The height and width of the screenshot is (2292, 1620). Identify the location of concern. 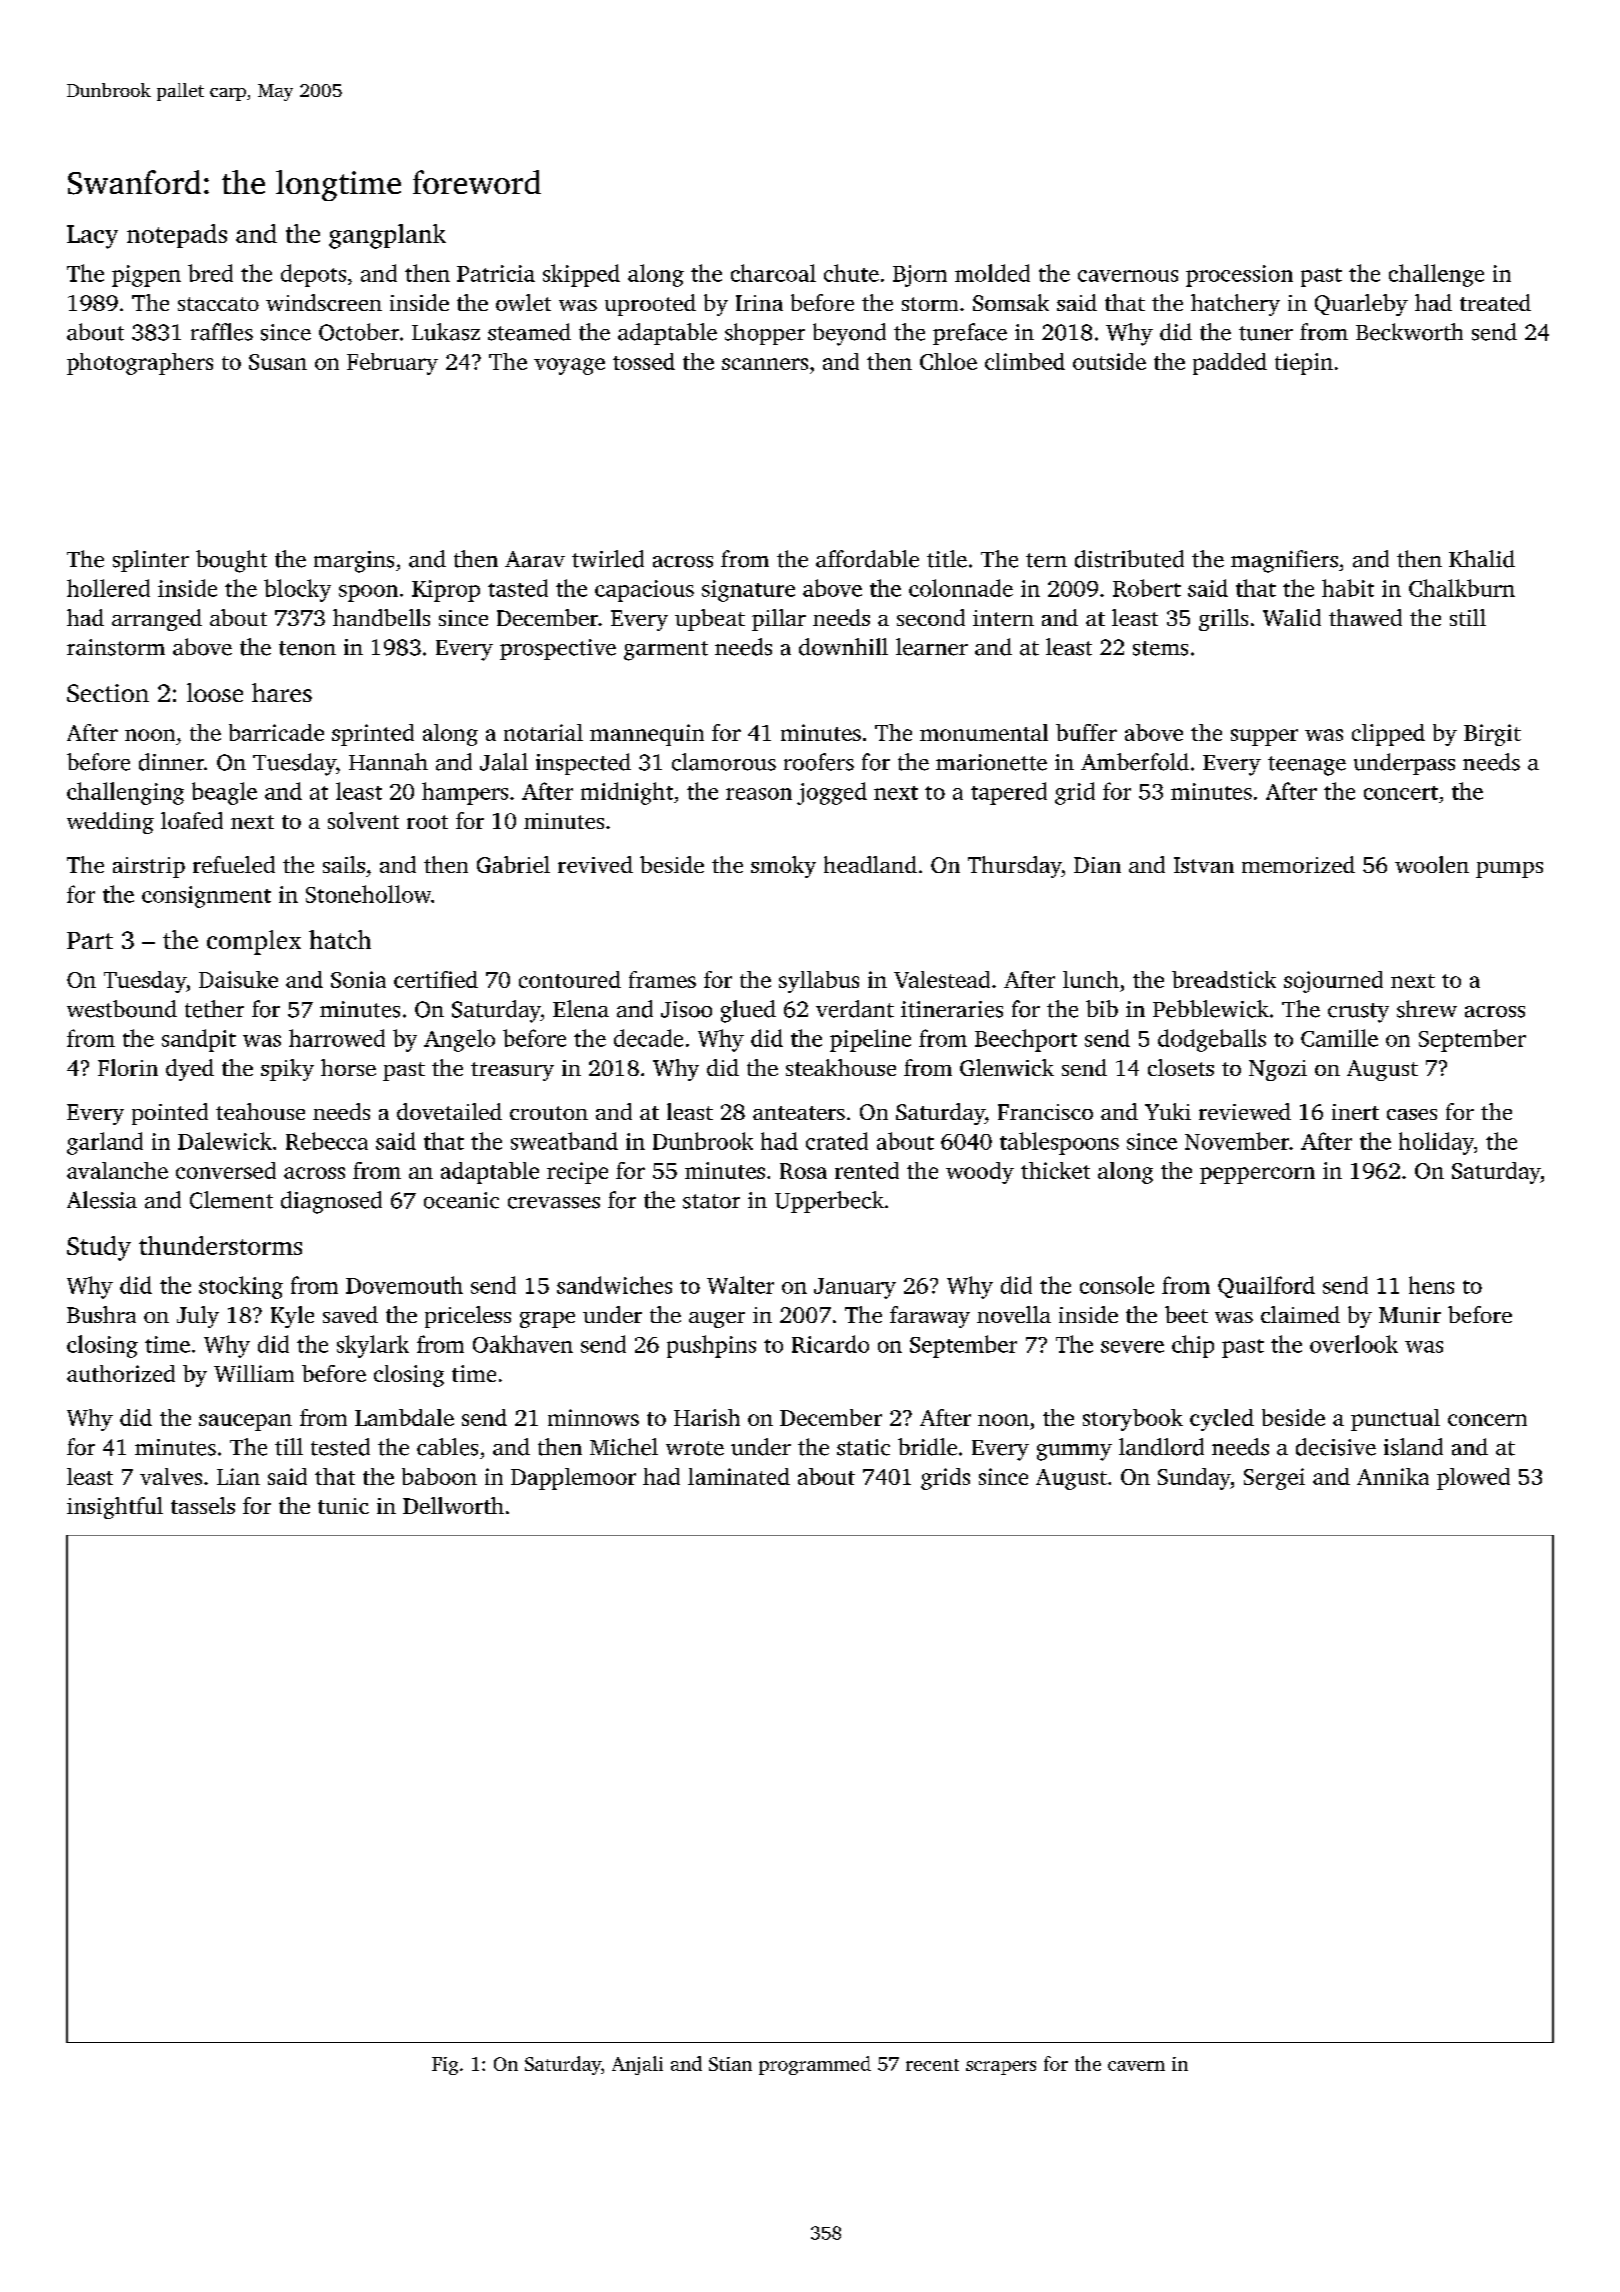
(1487, 1420).
